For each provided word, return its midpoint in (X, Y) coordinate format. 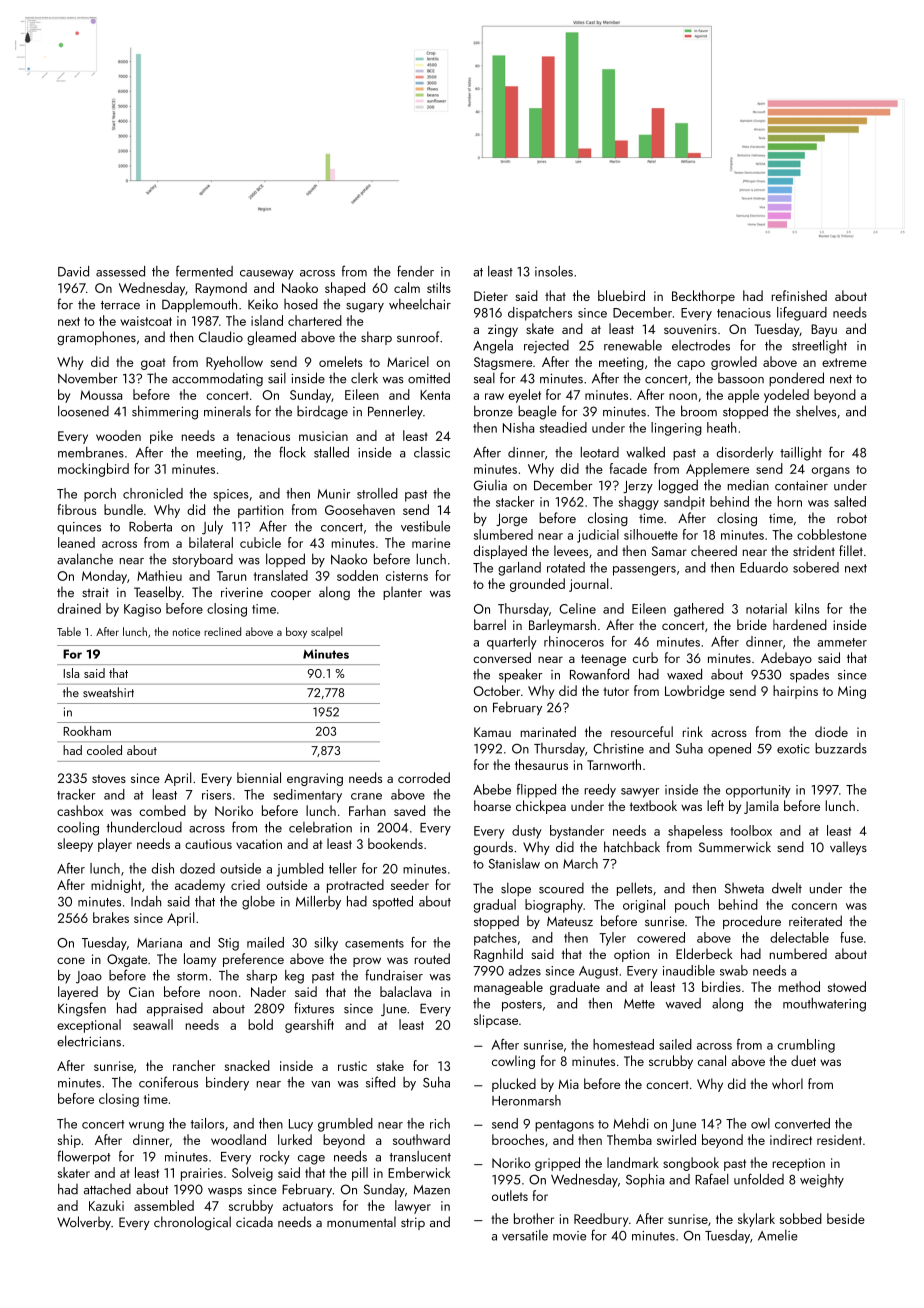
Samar (669, 551)
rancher (194, 1065)
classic (432, 452)
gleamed (271, 338)
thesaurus (541, 764)
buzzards (841, 748)
